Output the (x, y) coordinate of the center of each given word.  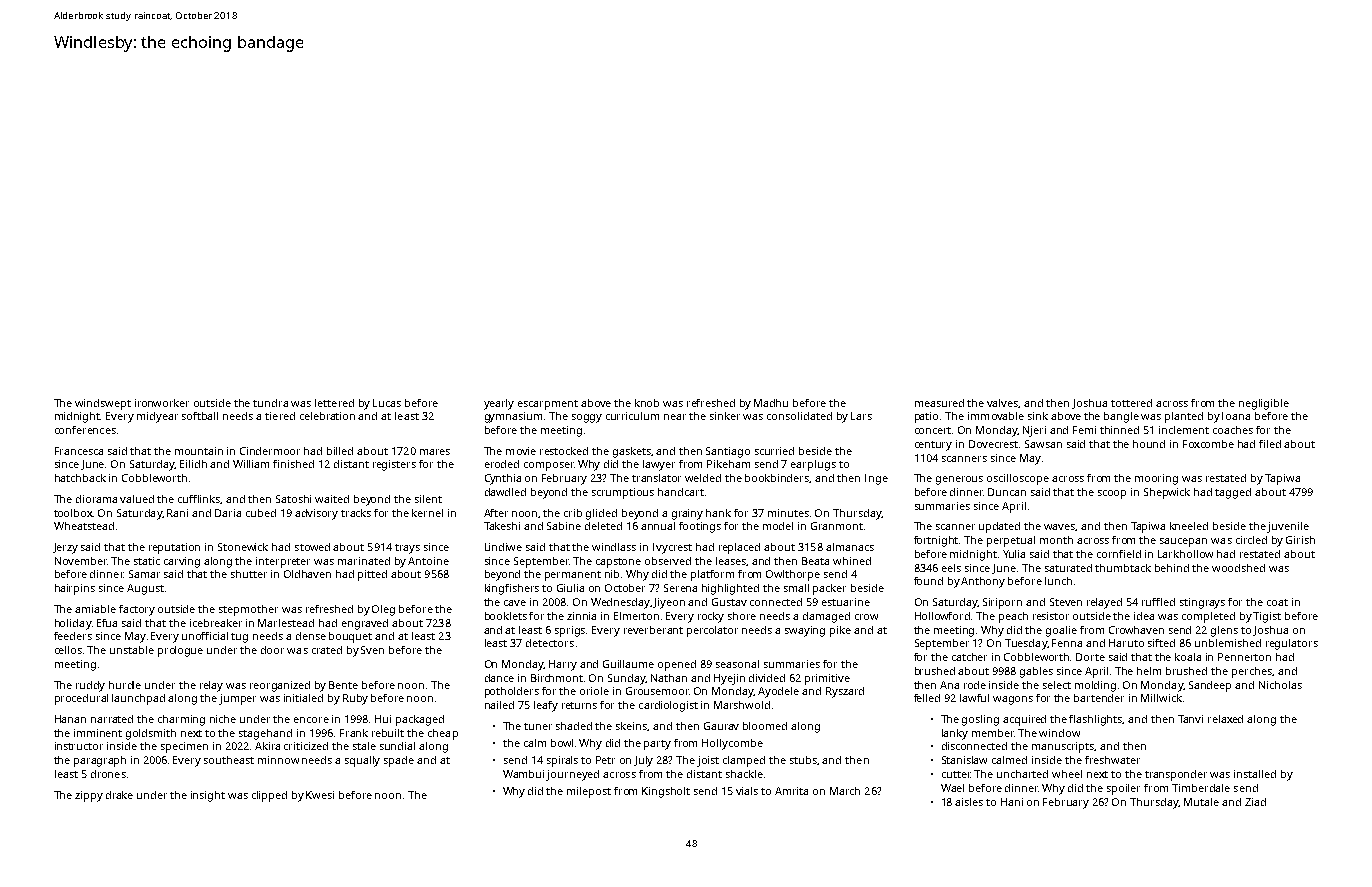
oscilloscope (1018, 479)
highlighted (730, 589)
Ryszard (845, 692)
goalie (1061, 631)
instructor (79, 746)
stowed (312, 547)
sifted (1161, 643)
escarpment (548, 405)
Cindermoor (270, 451)
